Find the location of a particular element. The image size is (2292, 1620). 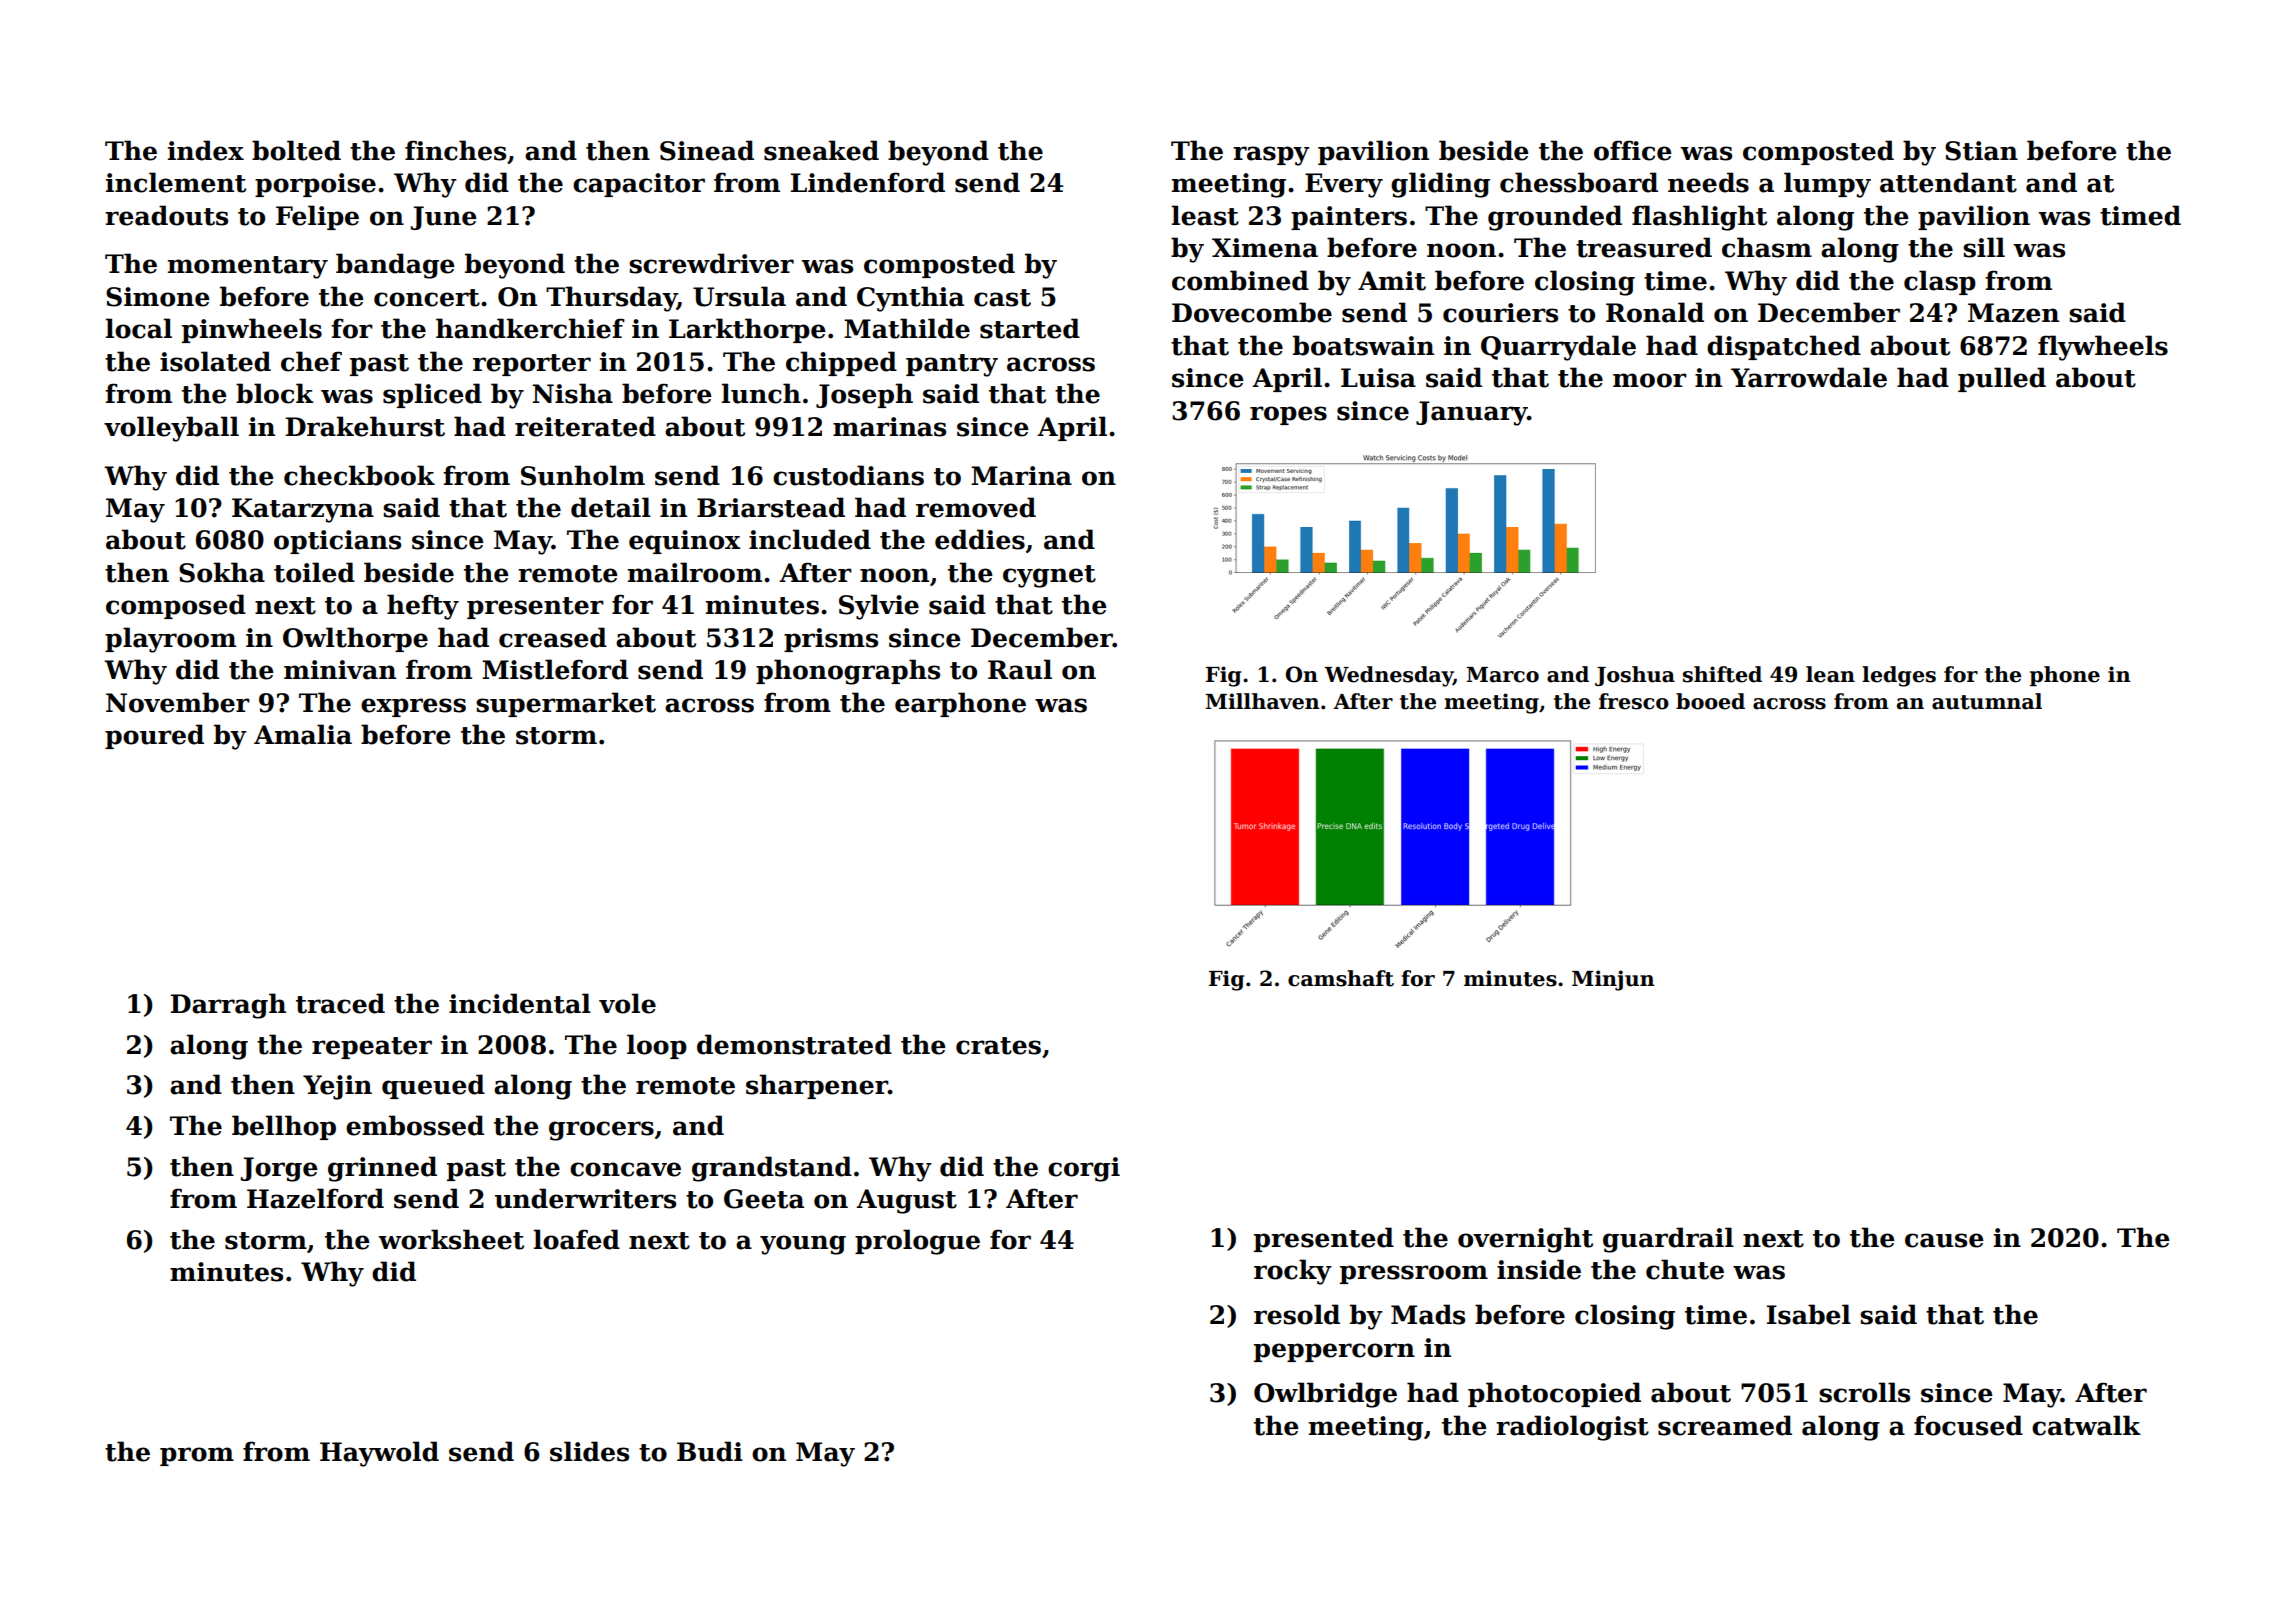

removed is located at coordinates (976, 507).
